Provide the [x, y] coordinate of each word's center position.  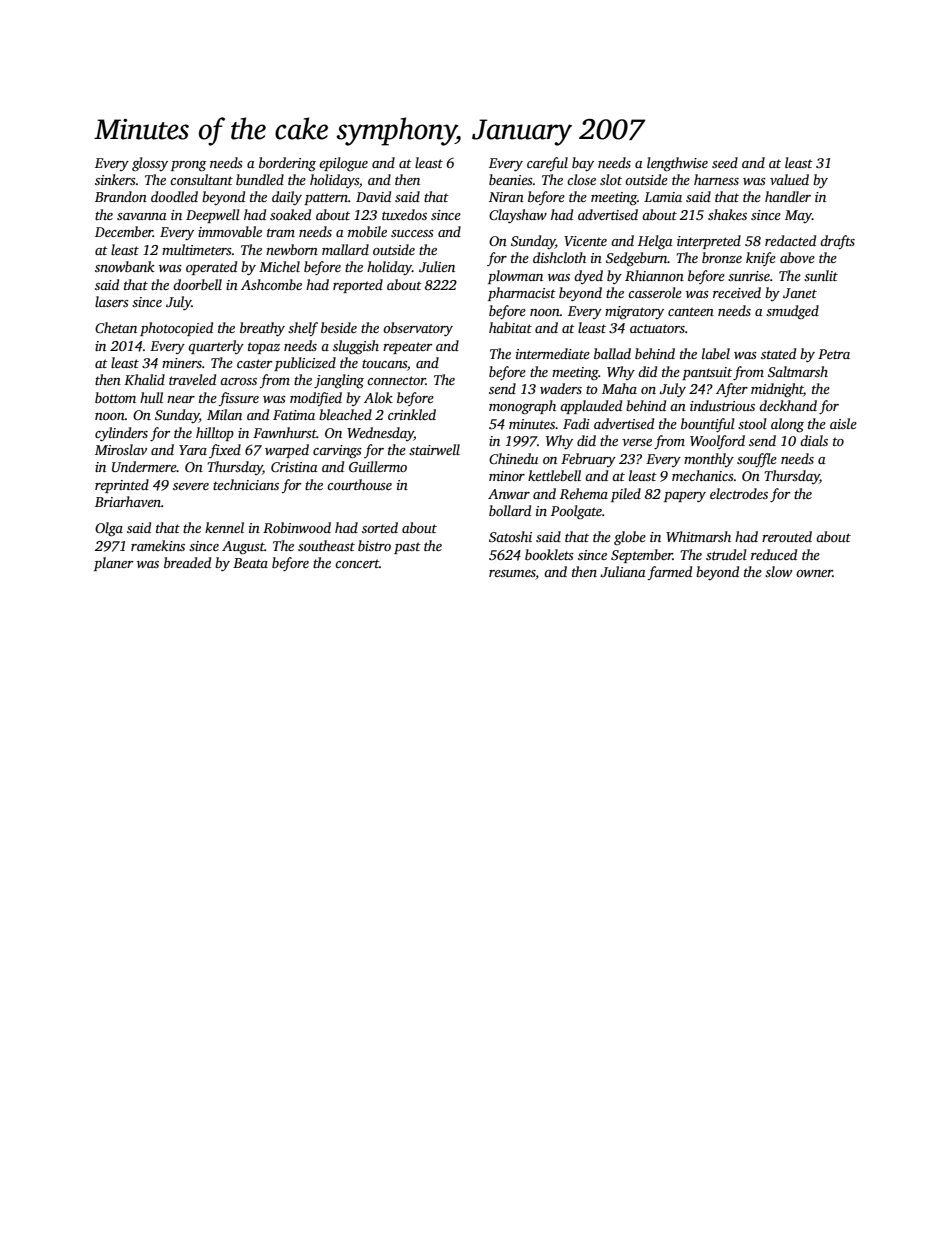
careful [547, 164]
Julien [437, 266]
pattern [326, 199]
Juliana [623, 571]
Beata [250, 563]
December [124, 231]
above [797, 257]
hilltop [215, 434]
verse [637, 442]
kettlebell [554, 475]
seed [725, 162]
